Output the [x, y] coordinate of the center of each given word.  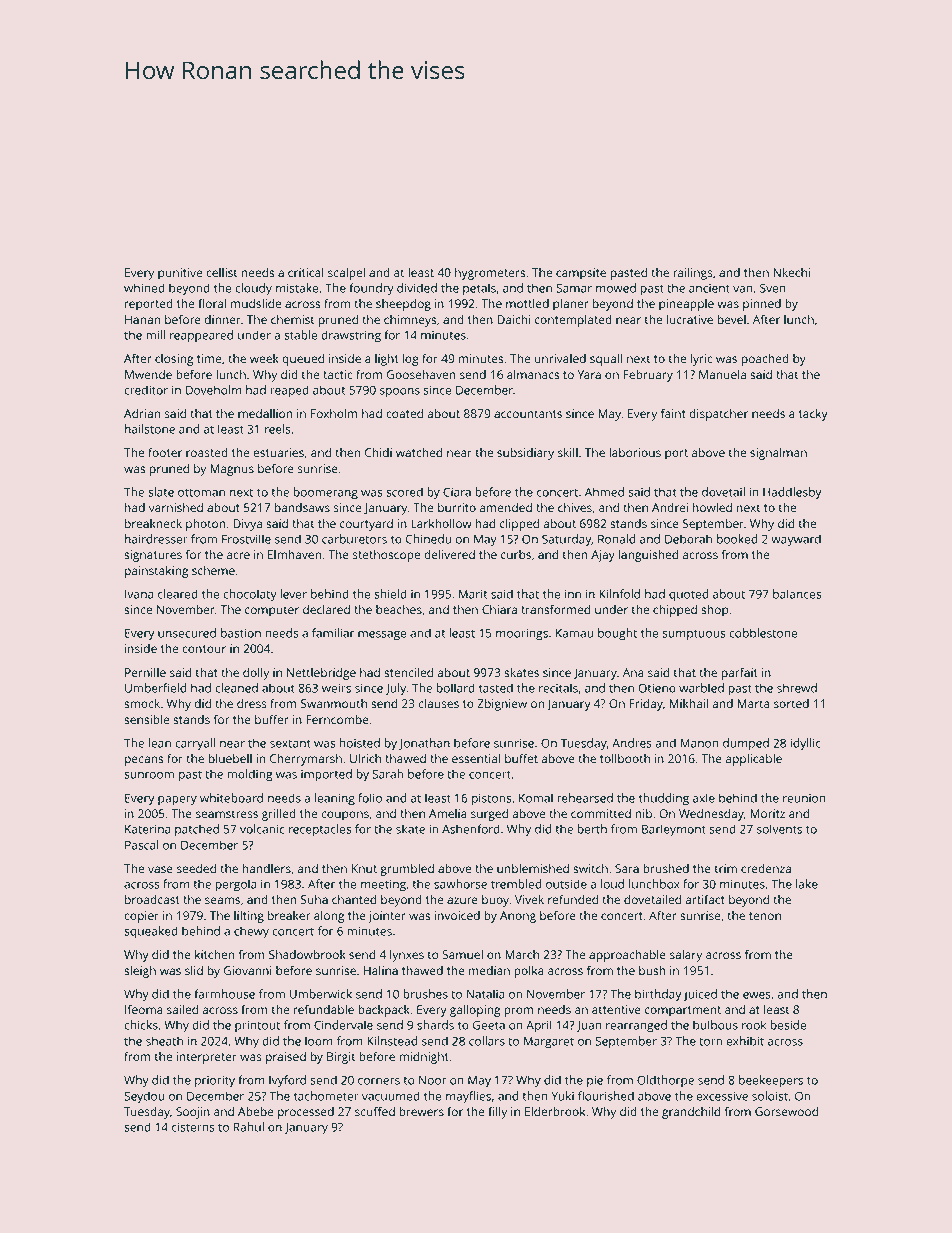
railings [693, 274]
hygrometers [490, 274]
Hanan [142, 319]
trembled [516, 884]
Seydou [144, 1097]
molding [250, 775]
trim [726, 868]
